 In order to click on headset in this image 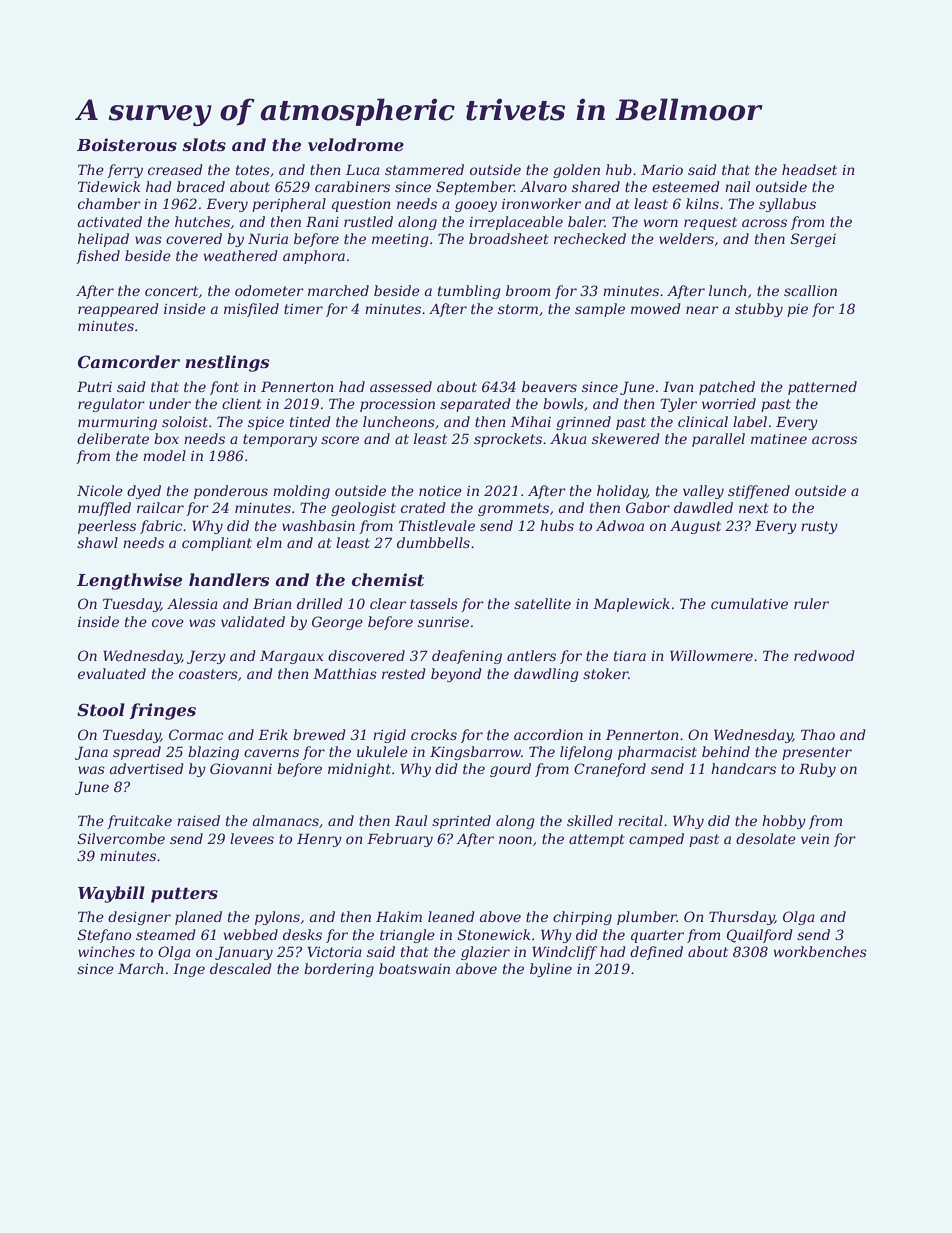, I will do `click(809, 169)`.
